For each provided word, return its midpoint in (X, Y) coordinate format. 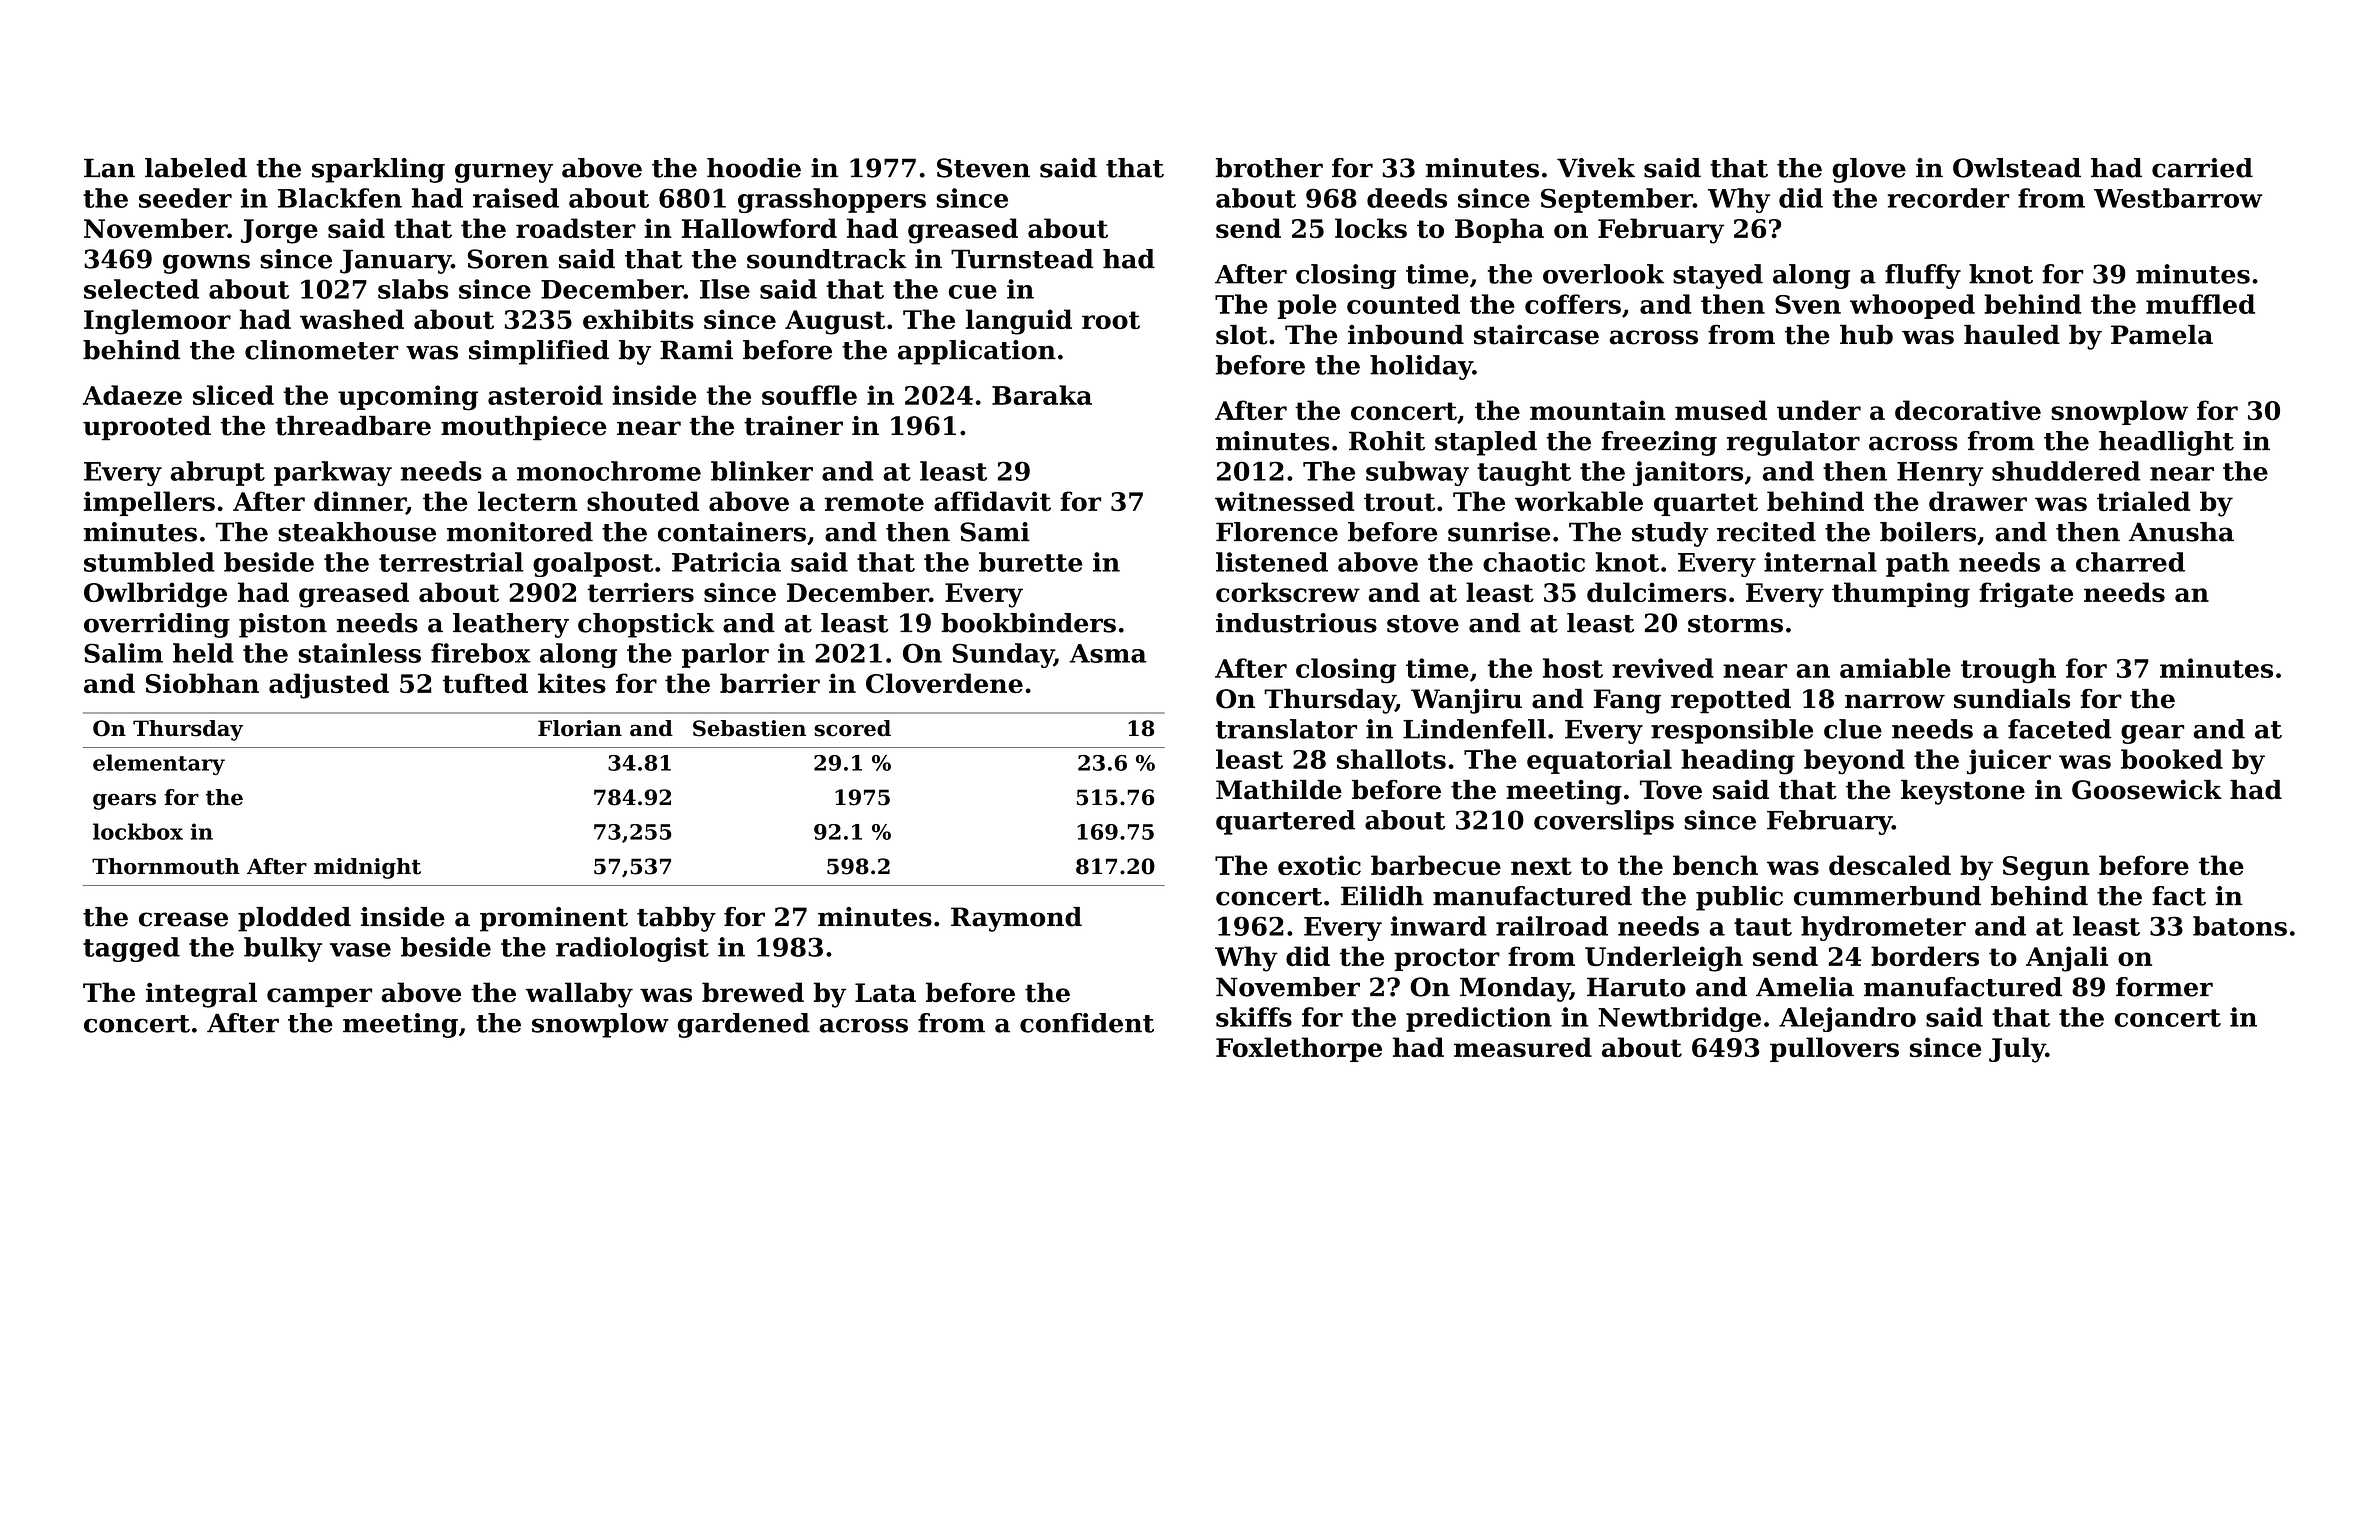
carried (2202, 168)
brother (1269, 168)
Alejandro (1847, 1019)
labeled (196, 168)
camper (319, 997)
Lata (885, 993)
